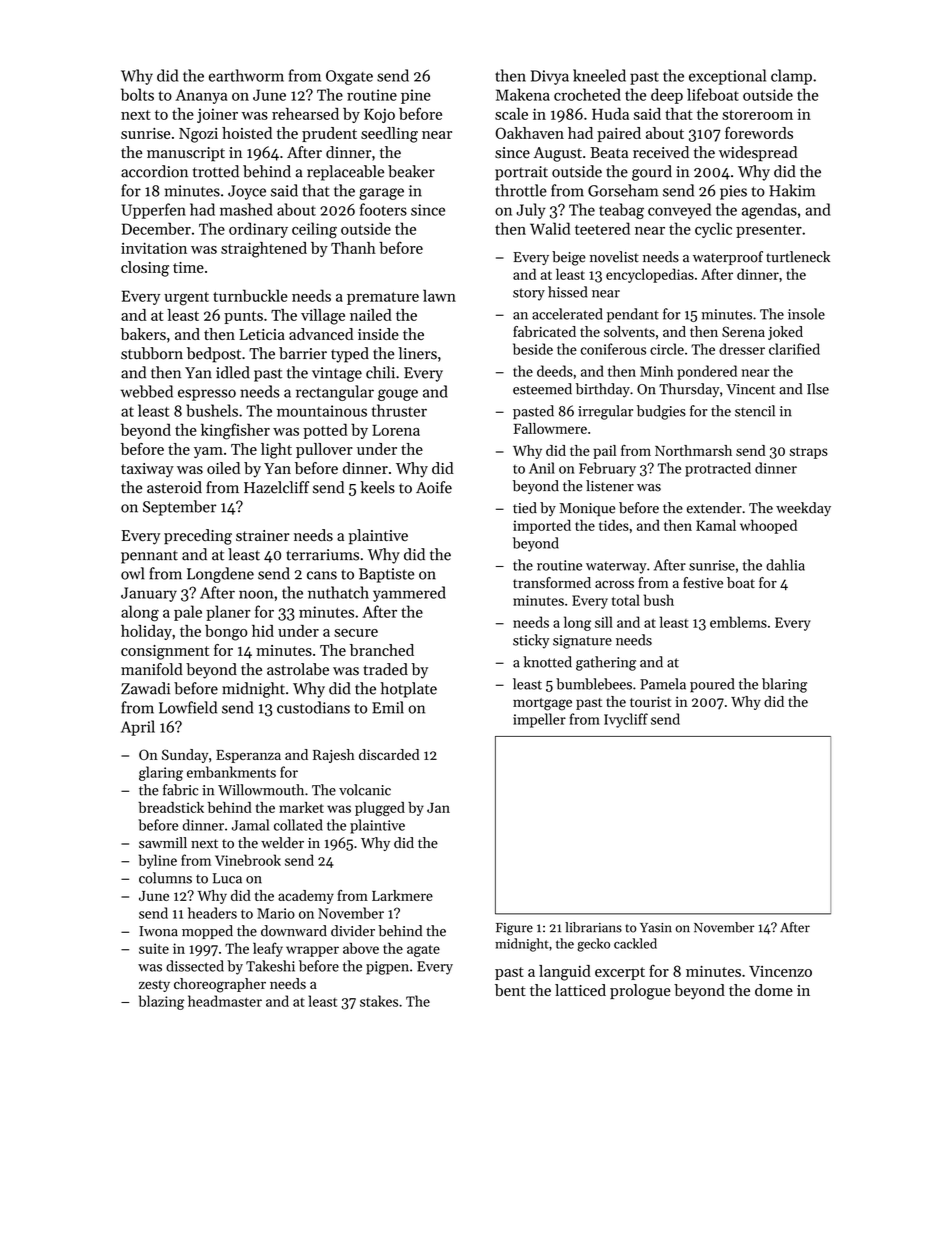  Describe the element at coordinates (137, 94) in the screenshot. I see `bolts` at that location.
